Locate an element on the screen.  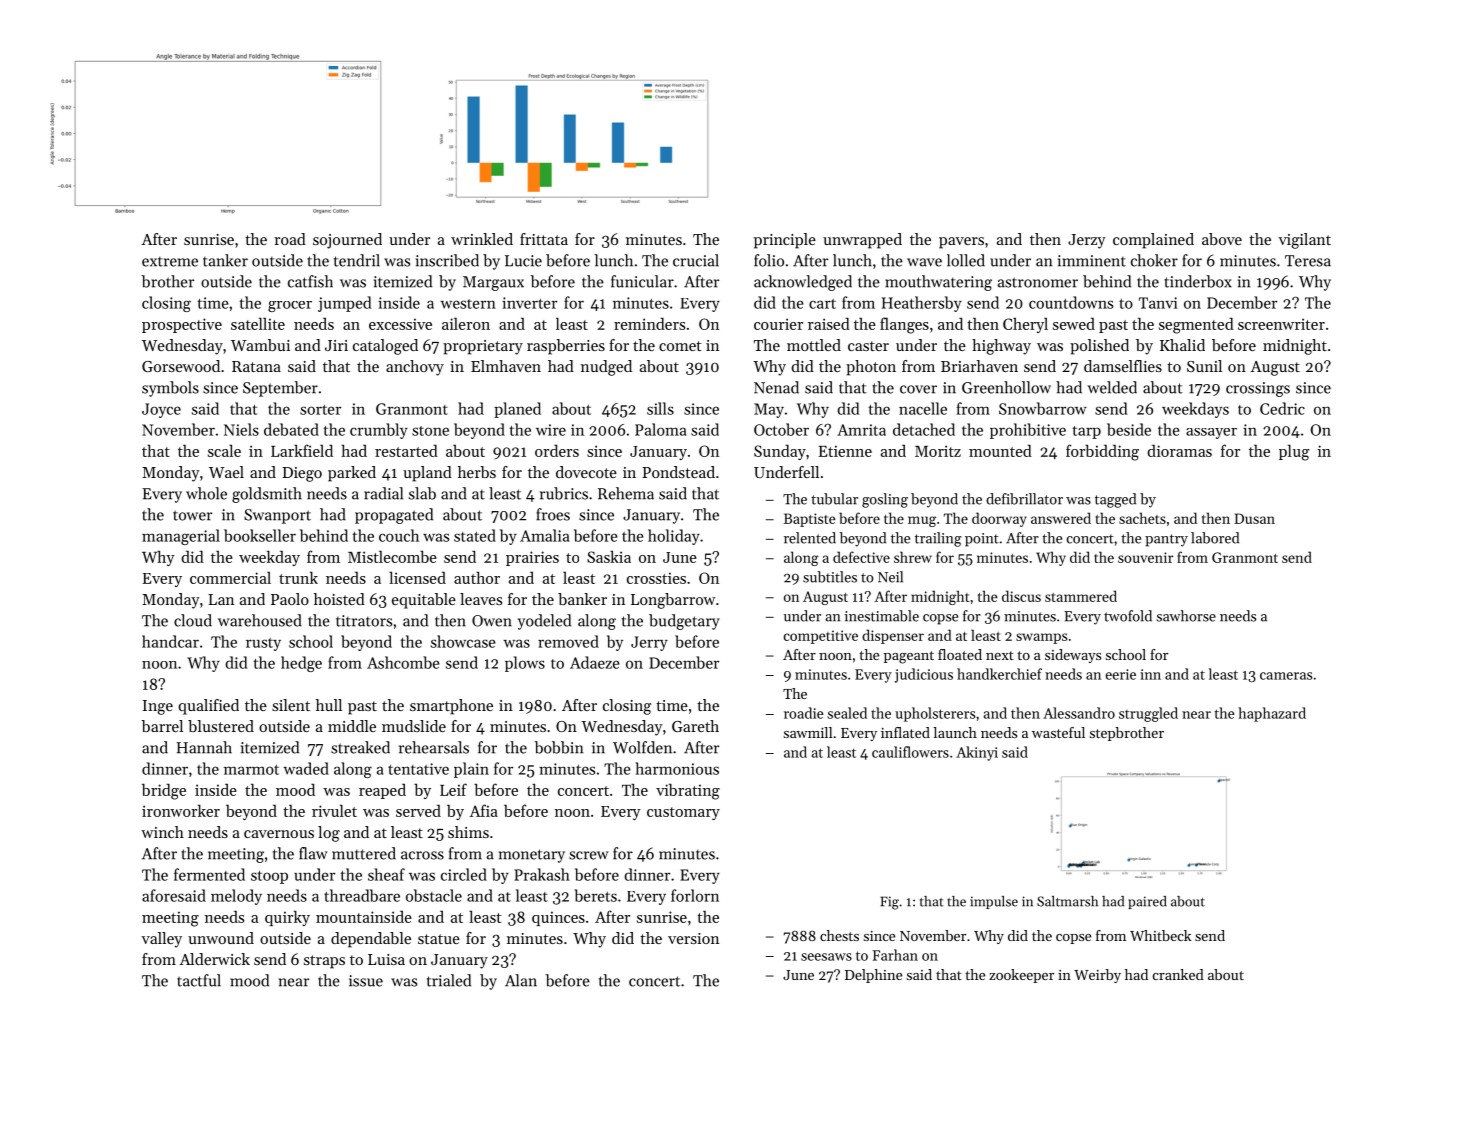
zookeeper is located at coordinates (1021, 976).
